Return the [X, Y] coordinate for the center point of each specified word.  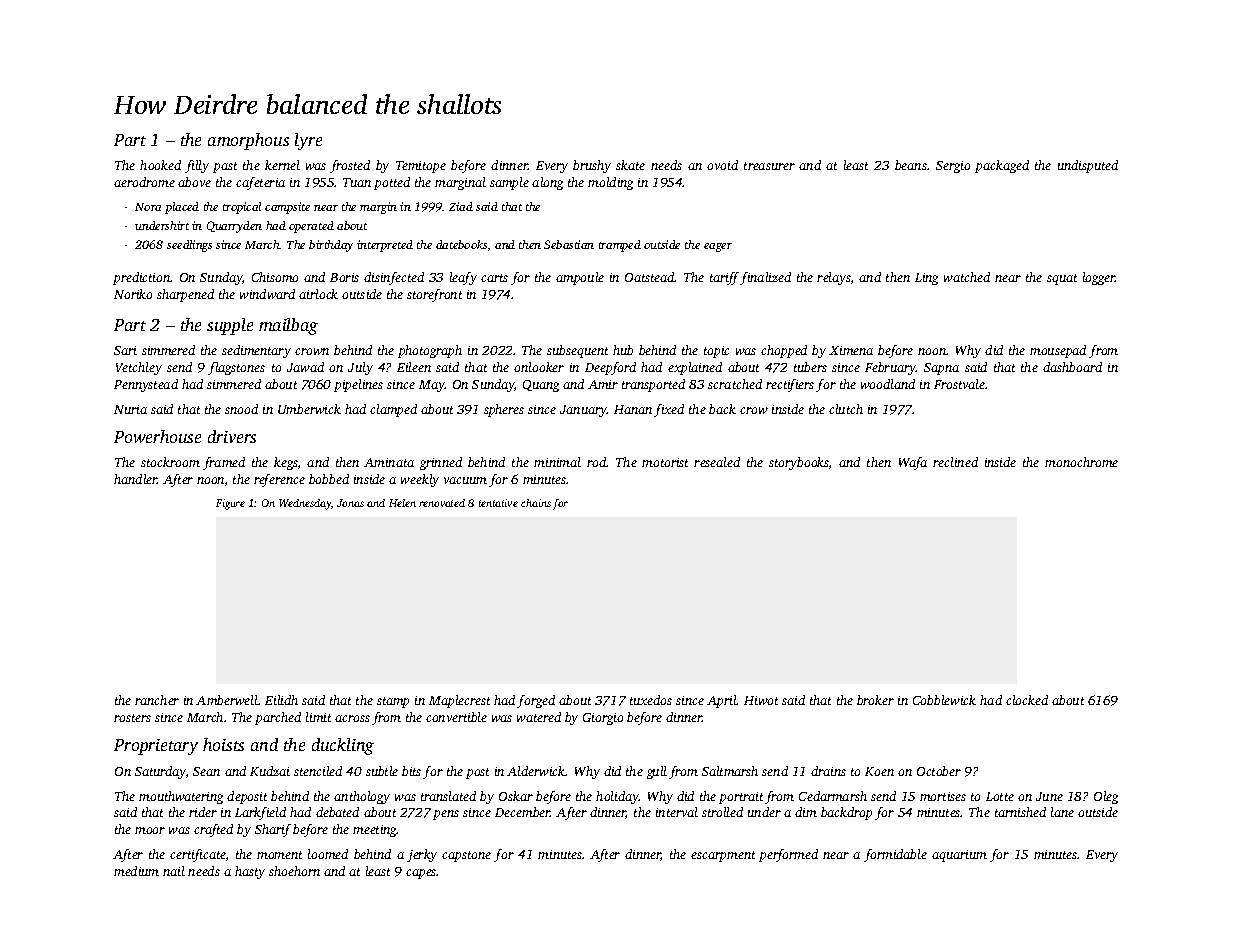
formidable [895, 855]
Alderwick [536, 771]
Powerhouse [157, 436]
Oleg [1106, 797]
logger [1099, 278]
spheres [504, 410]
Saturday [160, 772]
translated [448, 796]
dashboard [1072, 367]
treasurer [769, 166]
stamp [393, 702]
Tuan [357, 182]
